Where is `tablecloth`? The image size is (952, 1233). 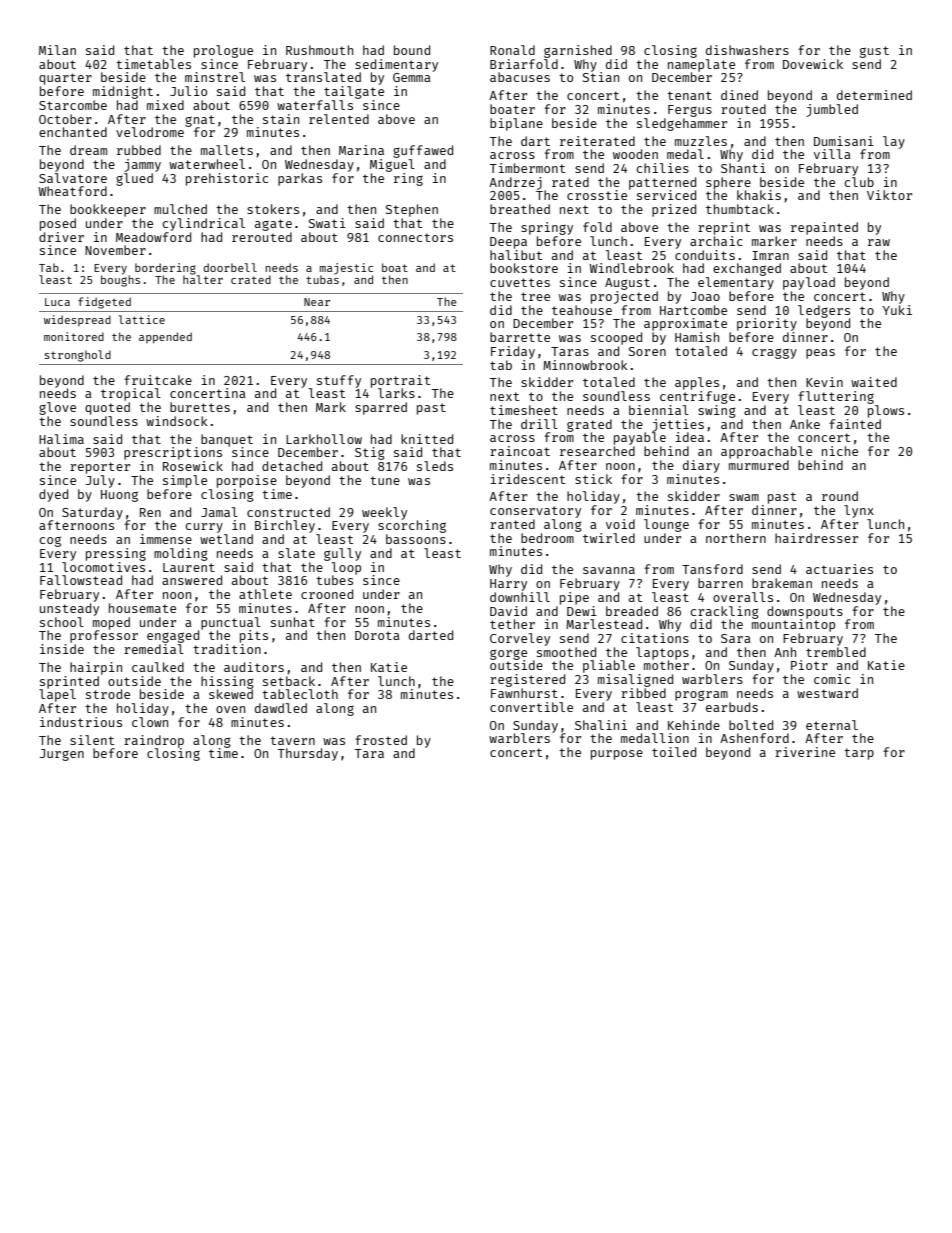 tablecloth is located at coordinates (300, 694).
